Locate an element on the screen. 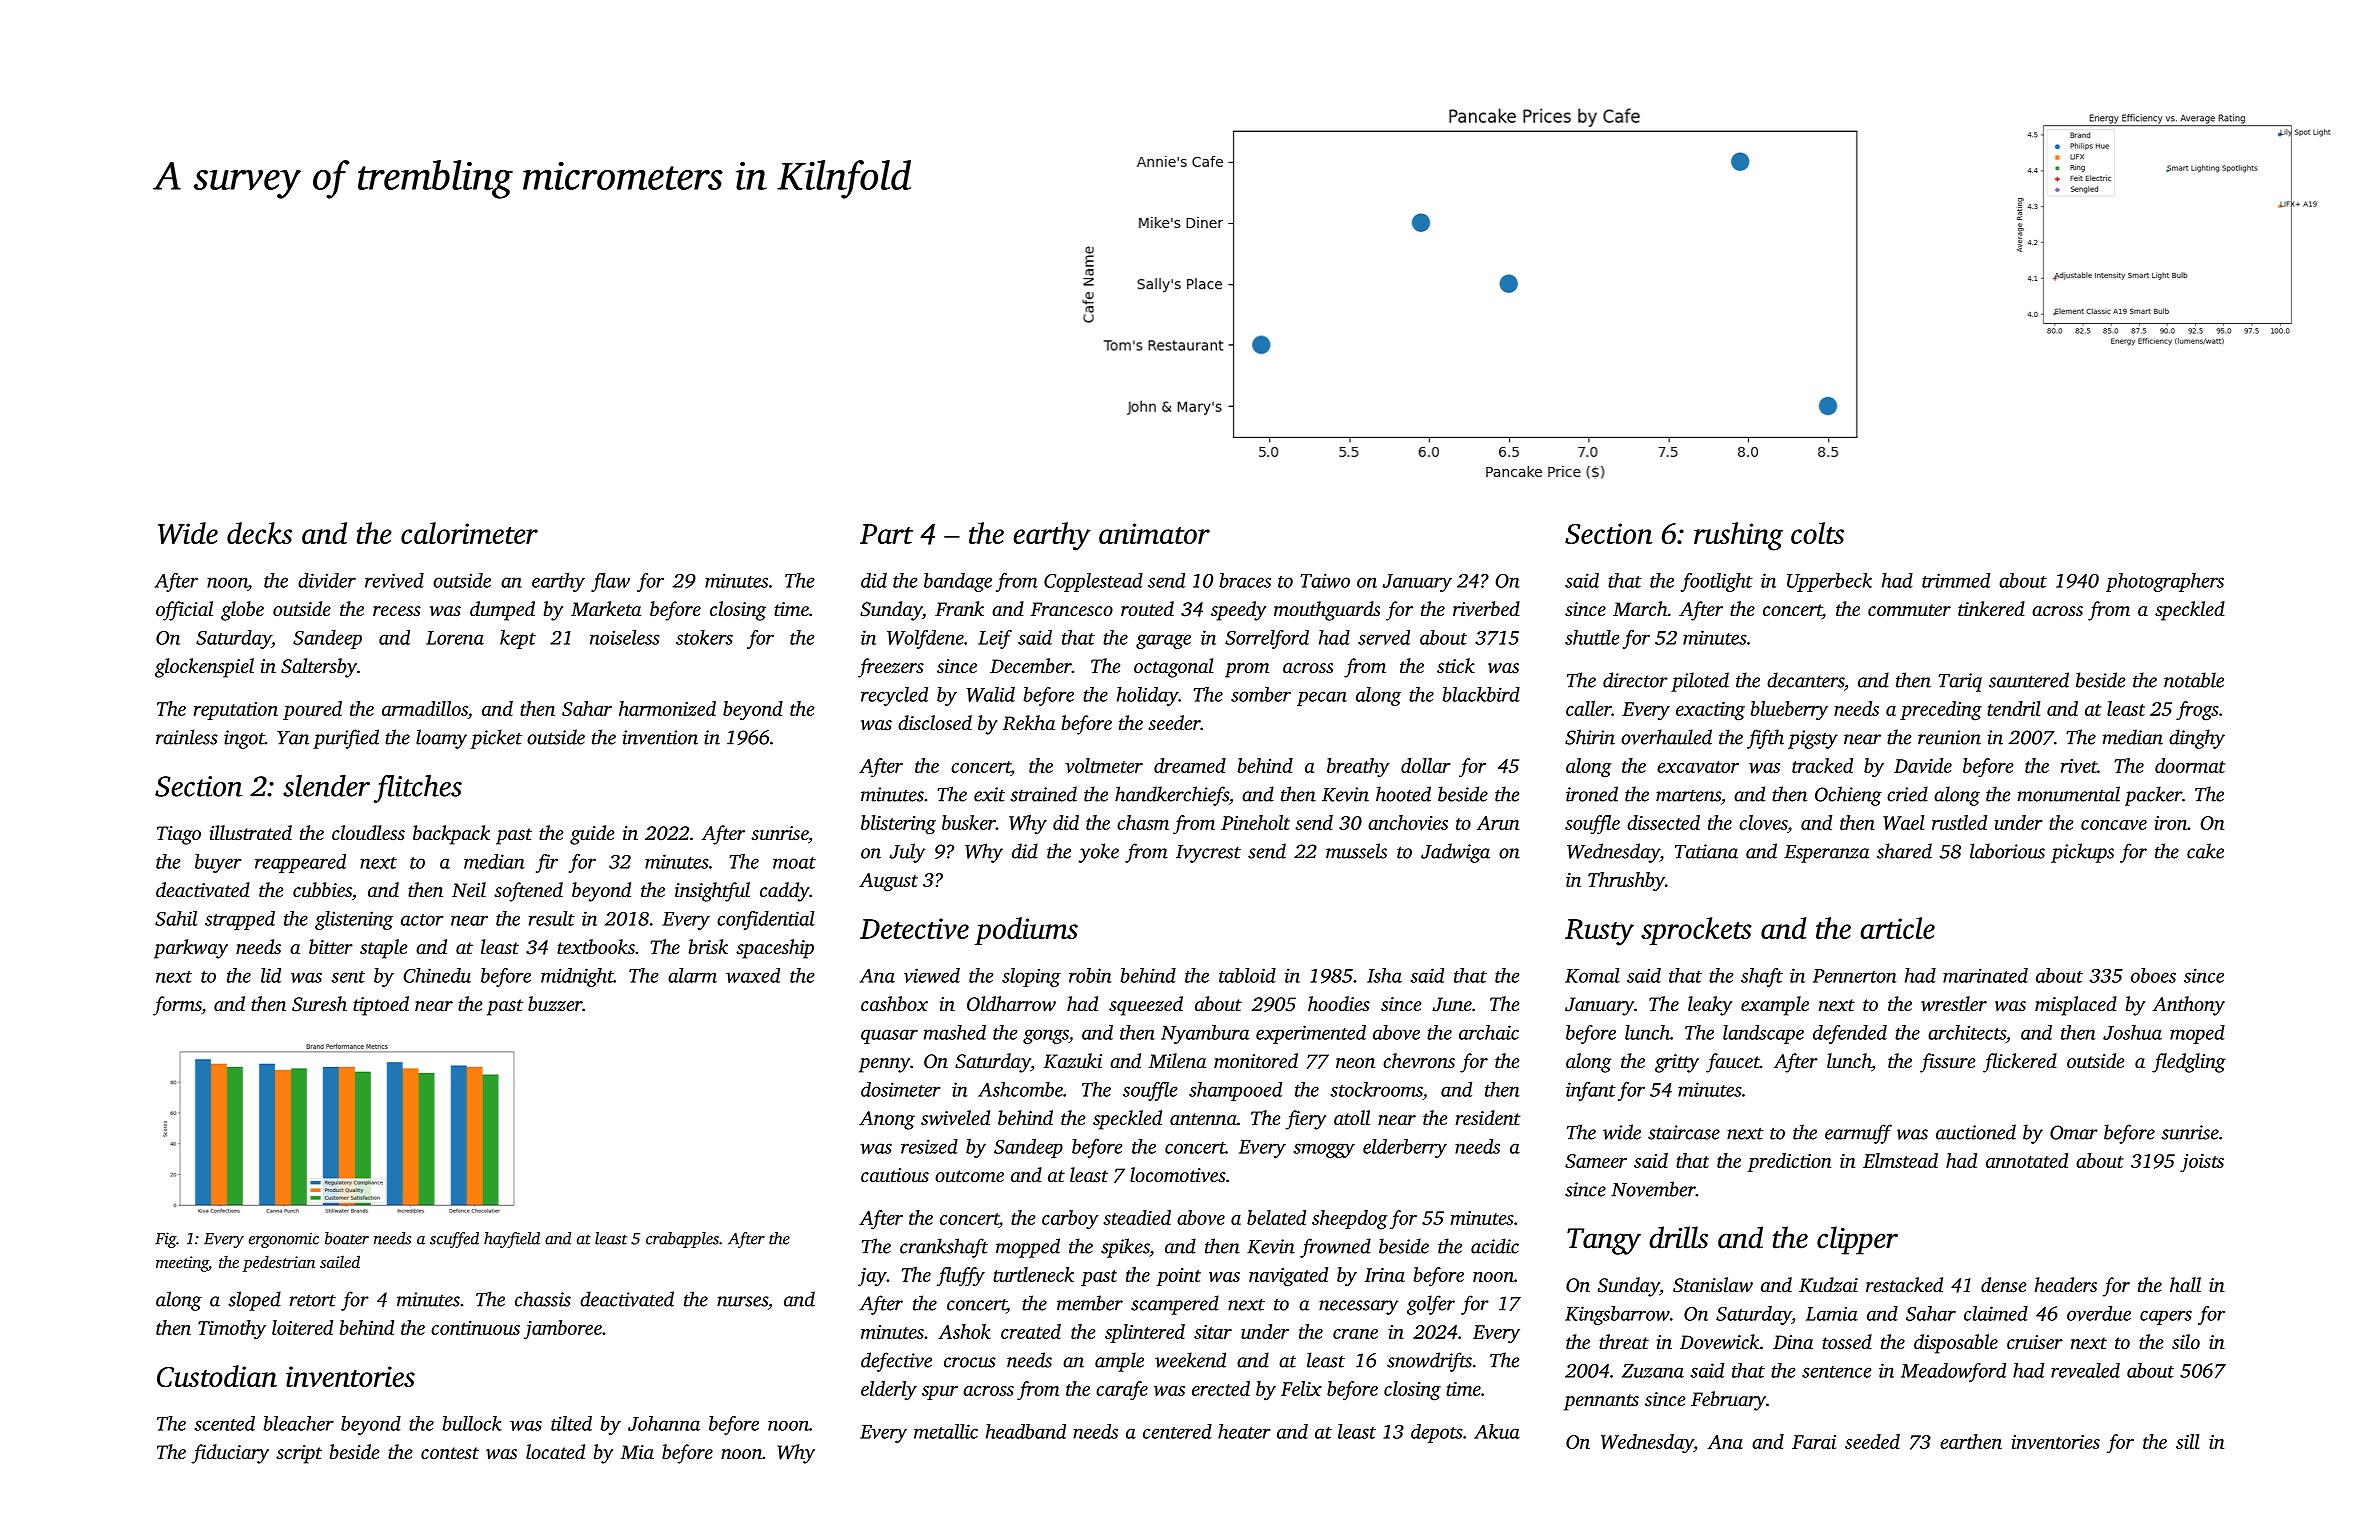 The height and width of the screenshot is (1540, 2380). slender is located at coordinates (326, 786).
